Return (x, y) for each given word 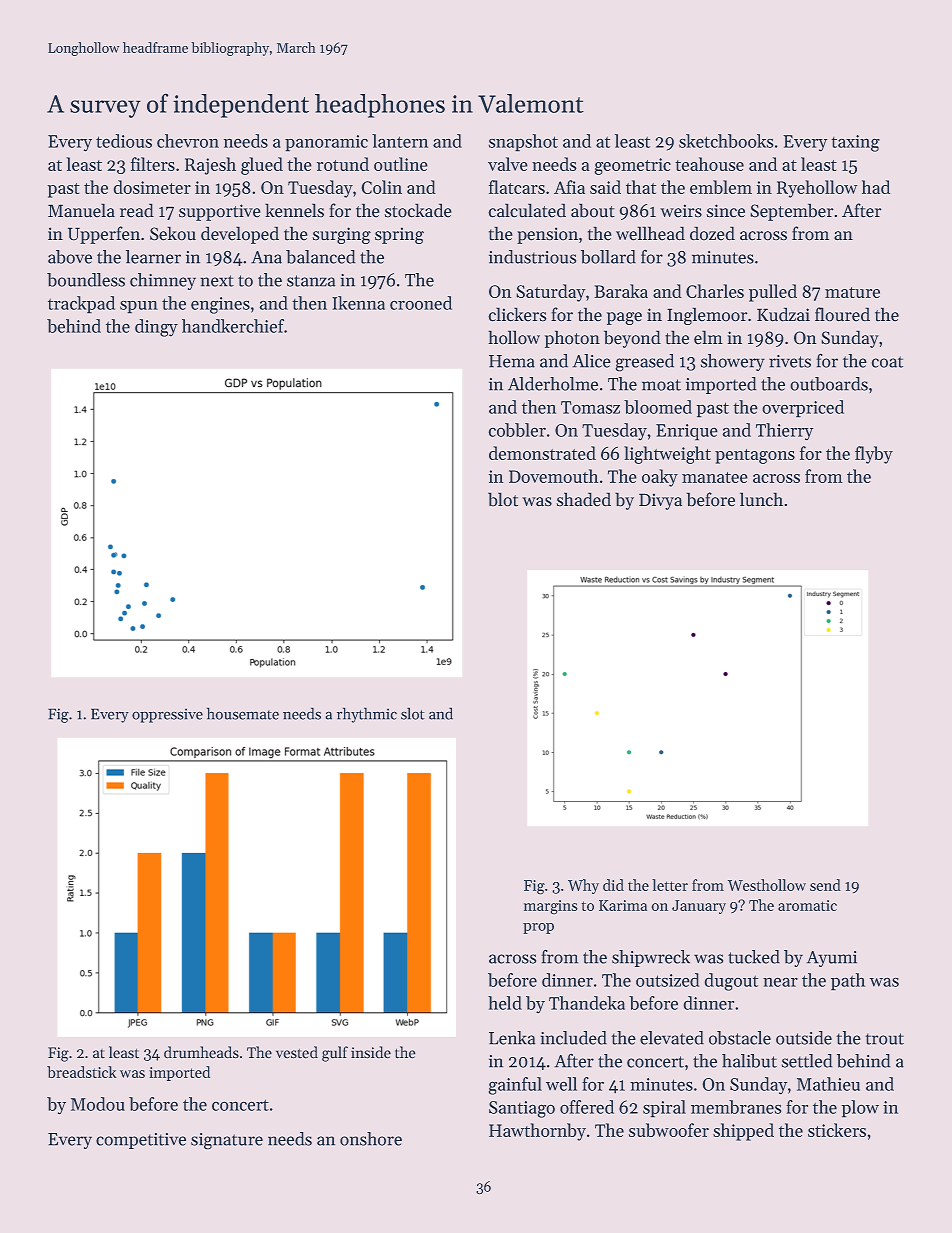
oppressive (167, 715)
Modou (98, 1104)
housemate (243, 713)
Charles (715, 291)
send (825, 885)
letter (670, 885)
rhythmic (367, 715)
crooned (421, 303)
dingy (156, 328)
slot (413, 713)
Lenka (512, 1038)
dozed (712, 233)
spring (399, 235)
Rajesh (210, 166)
